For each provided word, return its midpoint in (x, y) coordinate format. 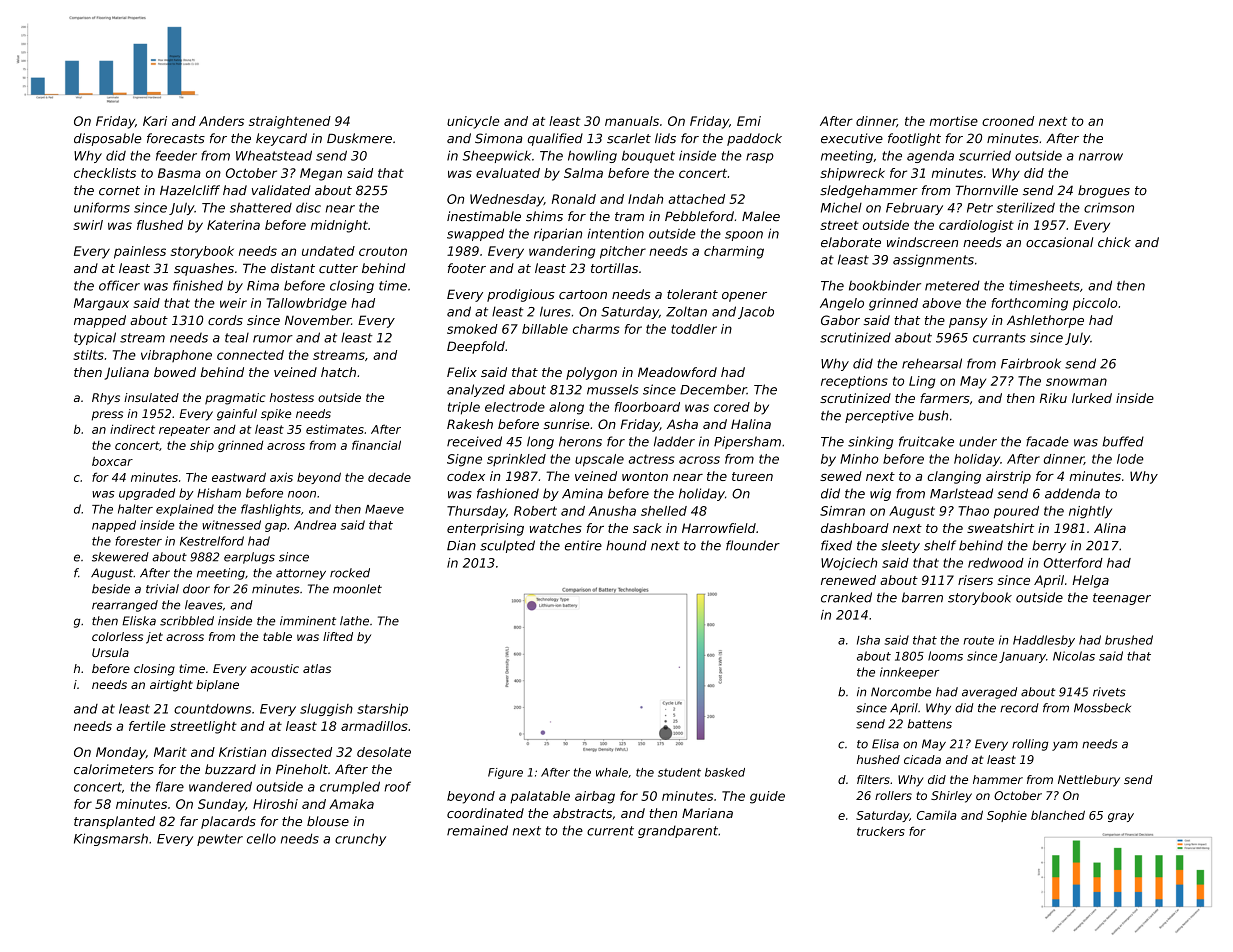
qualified (555, 139)
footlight (914, 139)
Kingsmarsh (111, 839)
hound (626, 545)
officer (119, 285)
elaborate (851, 242)
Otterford (1073, 563)
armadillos (374, 726)
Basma (179, 173)
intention (616, 233)
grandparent (678, 831)
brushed (1129, 640)
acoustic (274, 668)
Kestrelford (212, 541)
